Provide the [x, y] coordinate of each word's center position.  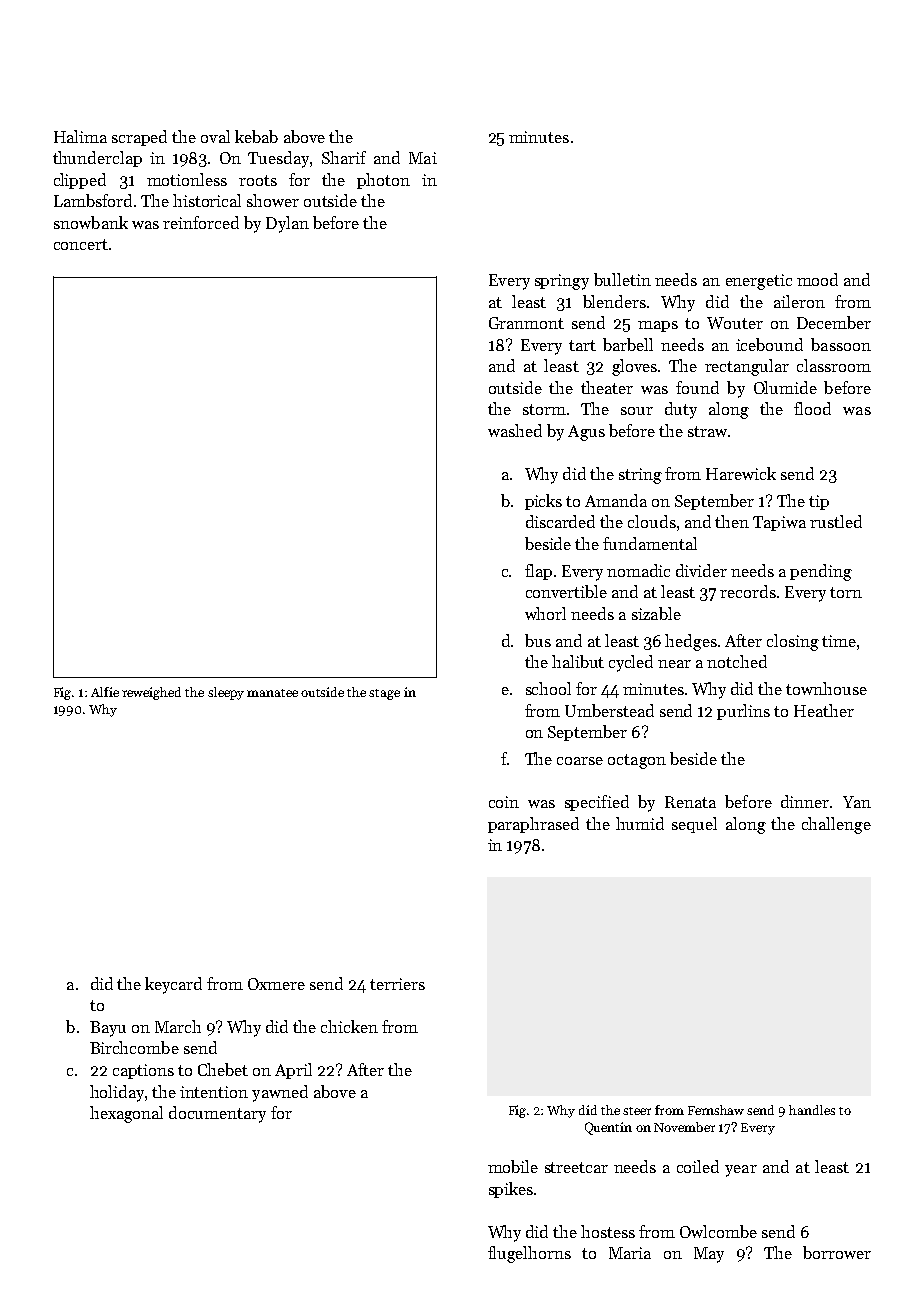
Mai [423, 158]
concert [81, 244]
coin [504, 802]
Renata [690, 802]
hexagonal [126, 1114]
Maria [630, 1253]
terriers [397, 984]
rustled [836, 521]
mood [817, 279]
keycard [173, 985]
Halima [80, 136]
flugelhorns [529, 1254]
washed [515, 430]
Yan [857, 802]
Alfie [105, 692]
